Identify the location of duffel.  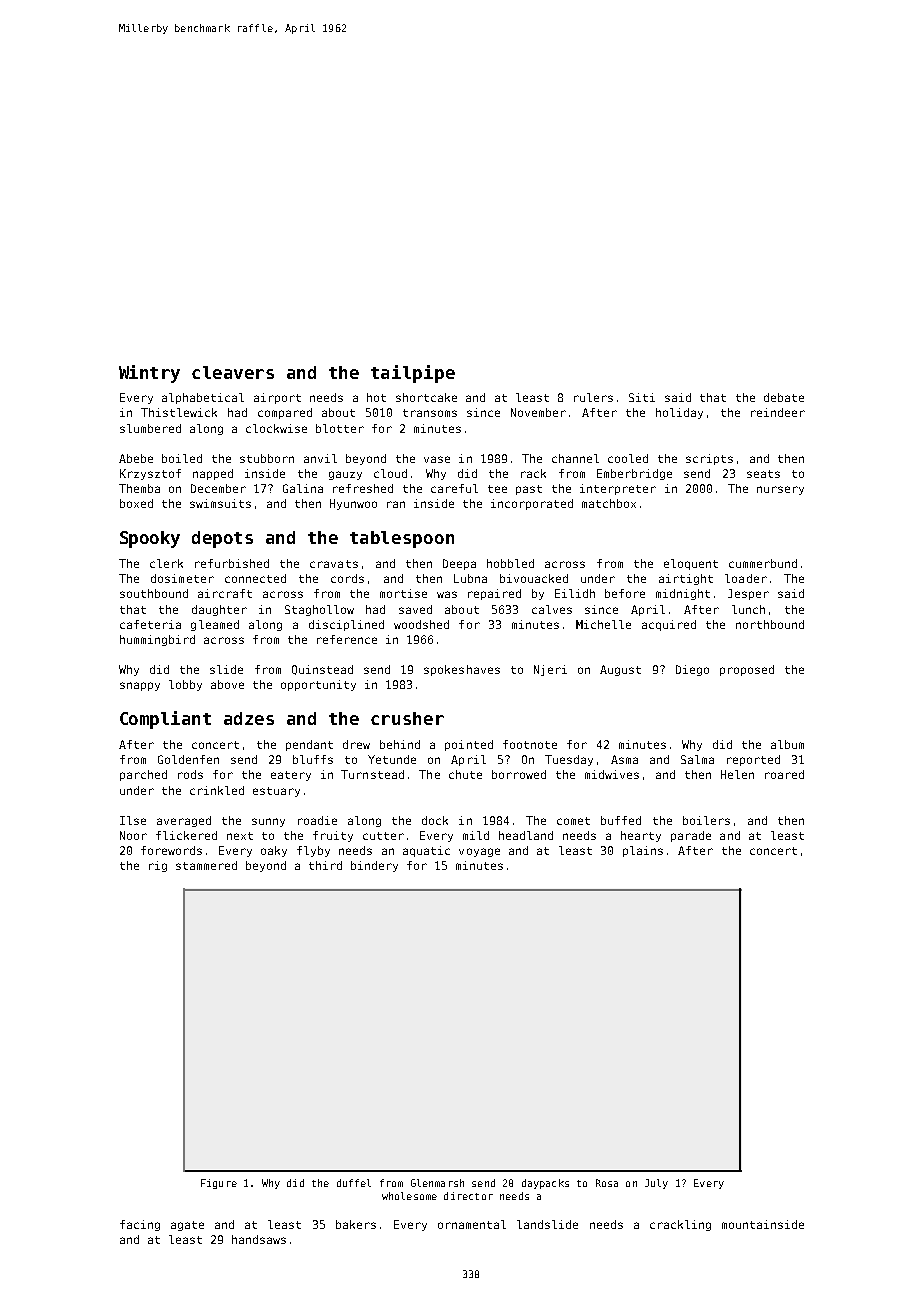
(354, 1183).
